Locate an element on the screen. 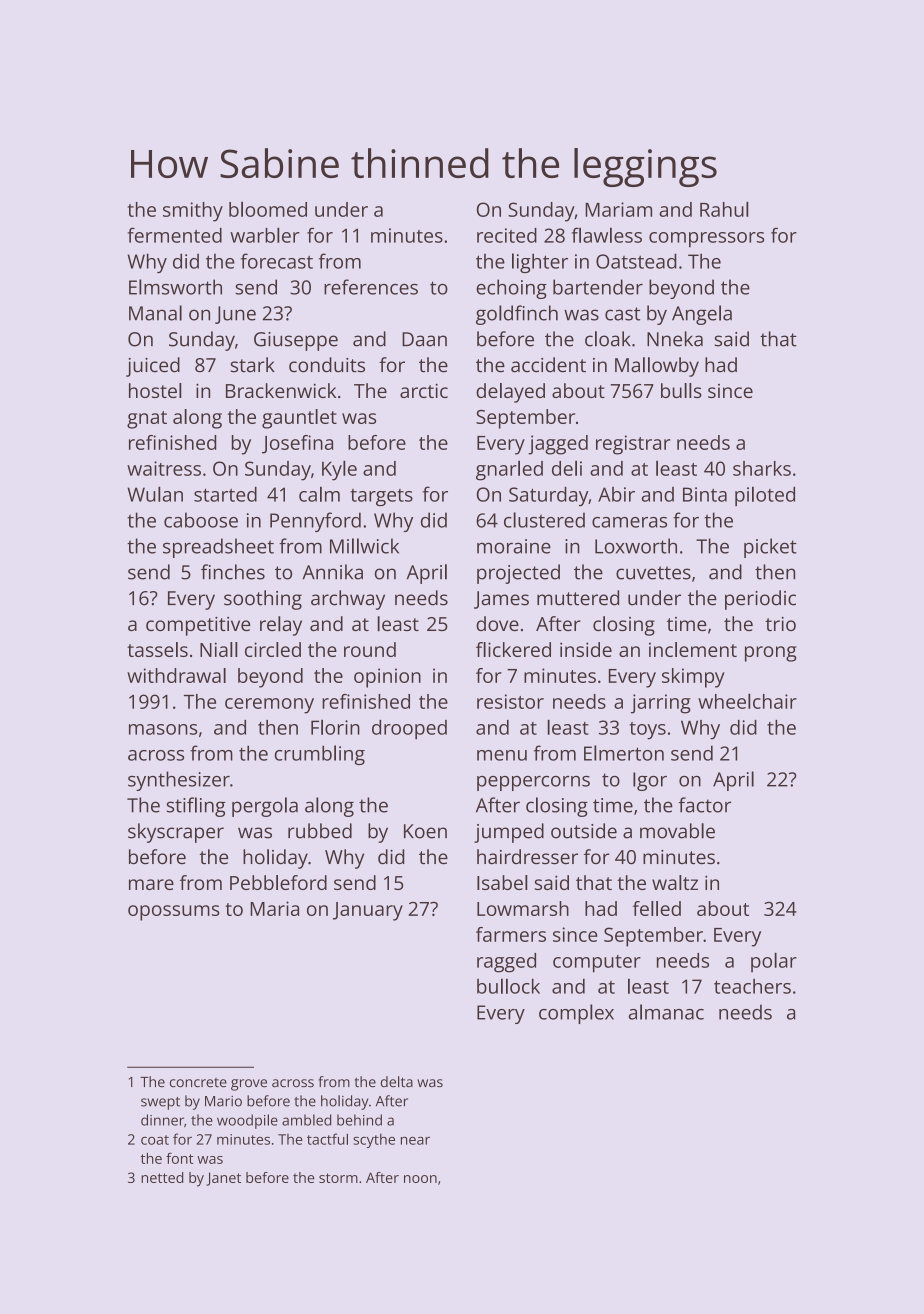  recited is located at coordinates (507, 235).
